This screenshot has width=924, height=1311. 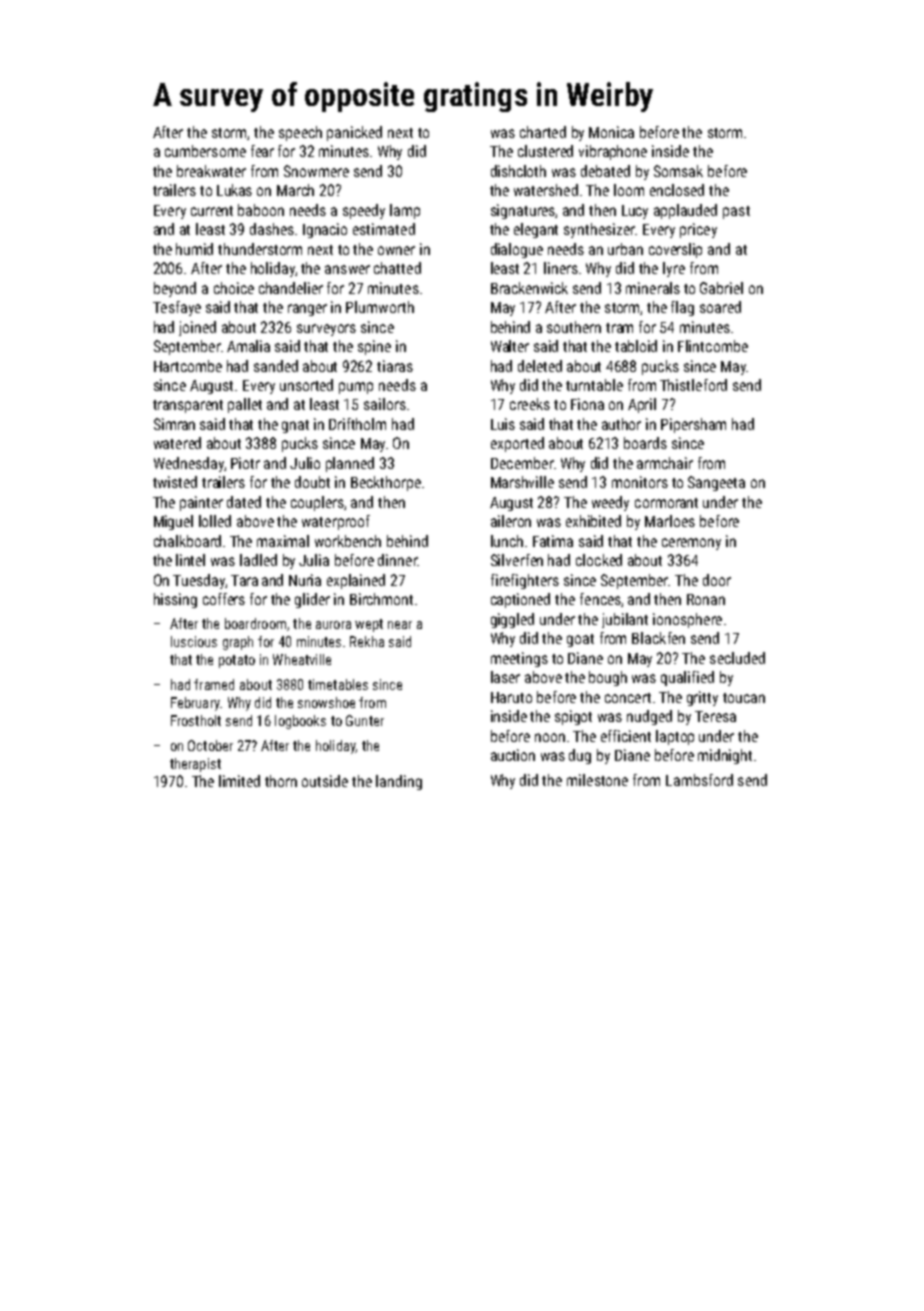 What do you see at coordinates (196, 720) in the screenshot?
I see `Frostholt` at bounding box center [196, 720].
